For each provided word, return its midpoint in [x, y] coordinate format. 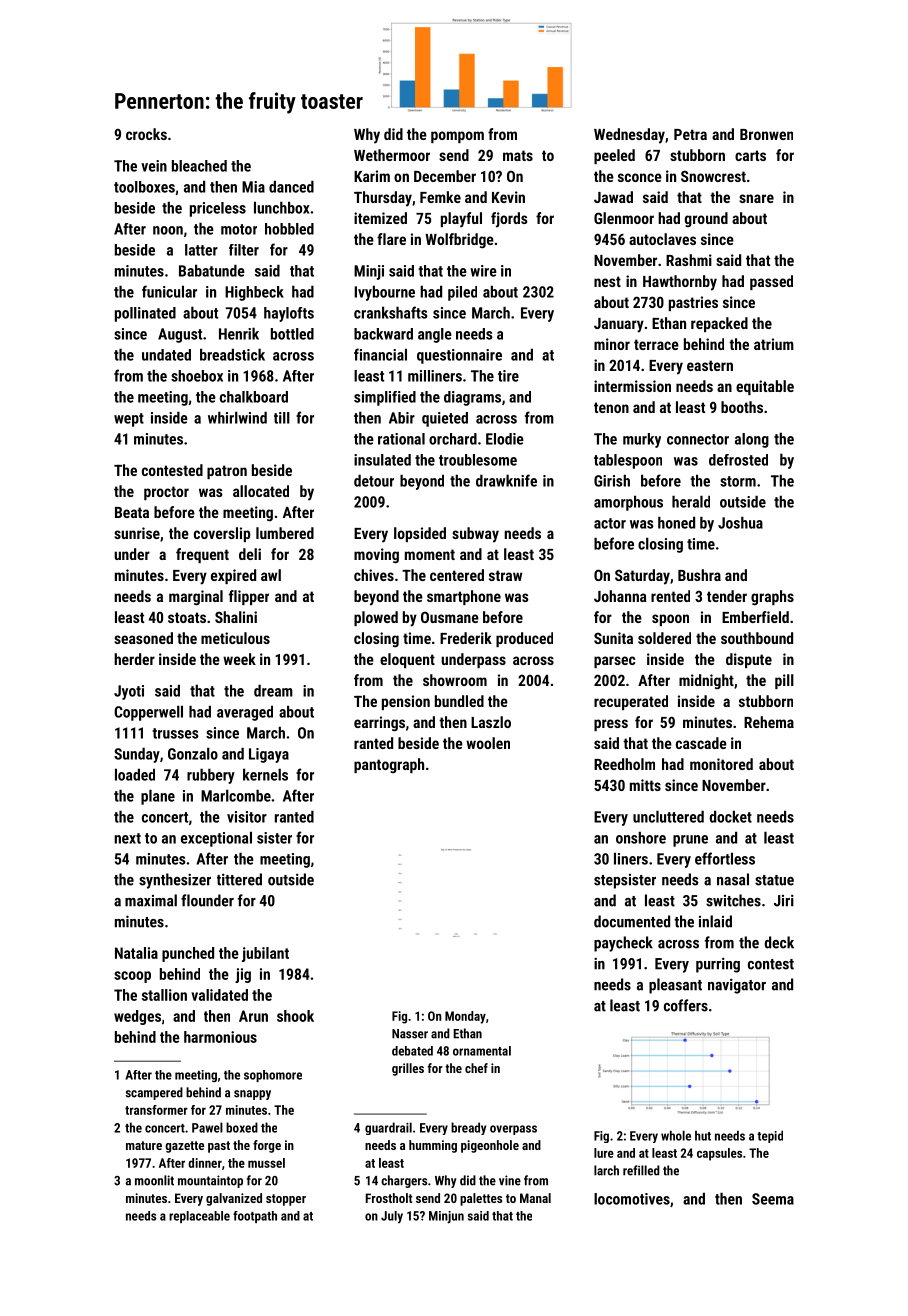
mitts [645, 785]
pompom [457, 137]
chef [476, 1068]
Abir [402, 418]
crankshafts [391, 312]
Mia [253, 187]
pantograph [389, 765]
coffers [686, 1005]
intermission [632, 386]
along [752, 440]
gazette [184, 1147]
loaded [135, 774]
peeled [614, 156]
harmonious [220, 1037]
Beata [132, 512]
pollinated [145, 314]
